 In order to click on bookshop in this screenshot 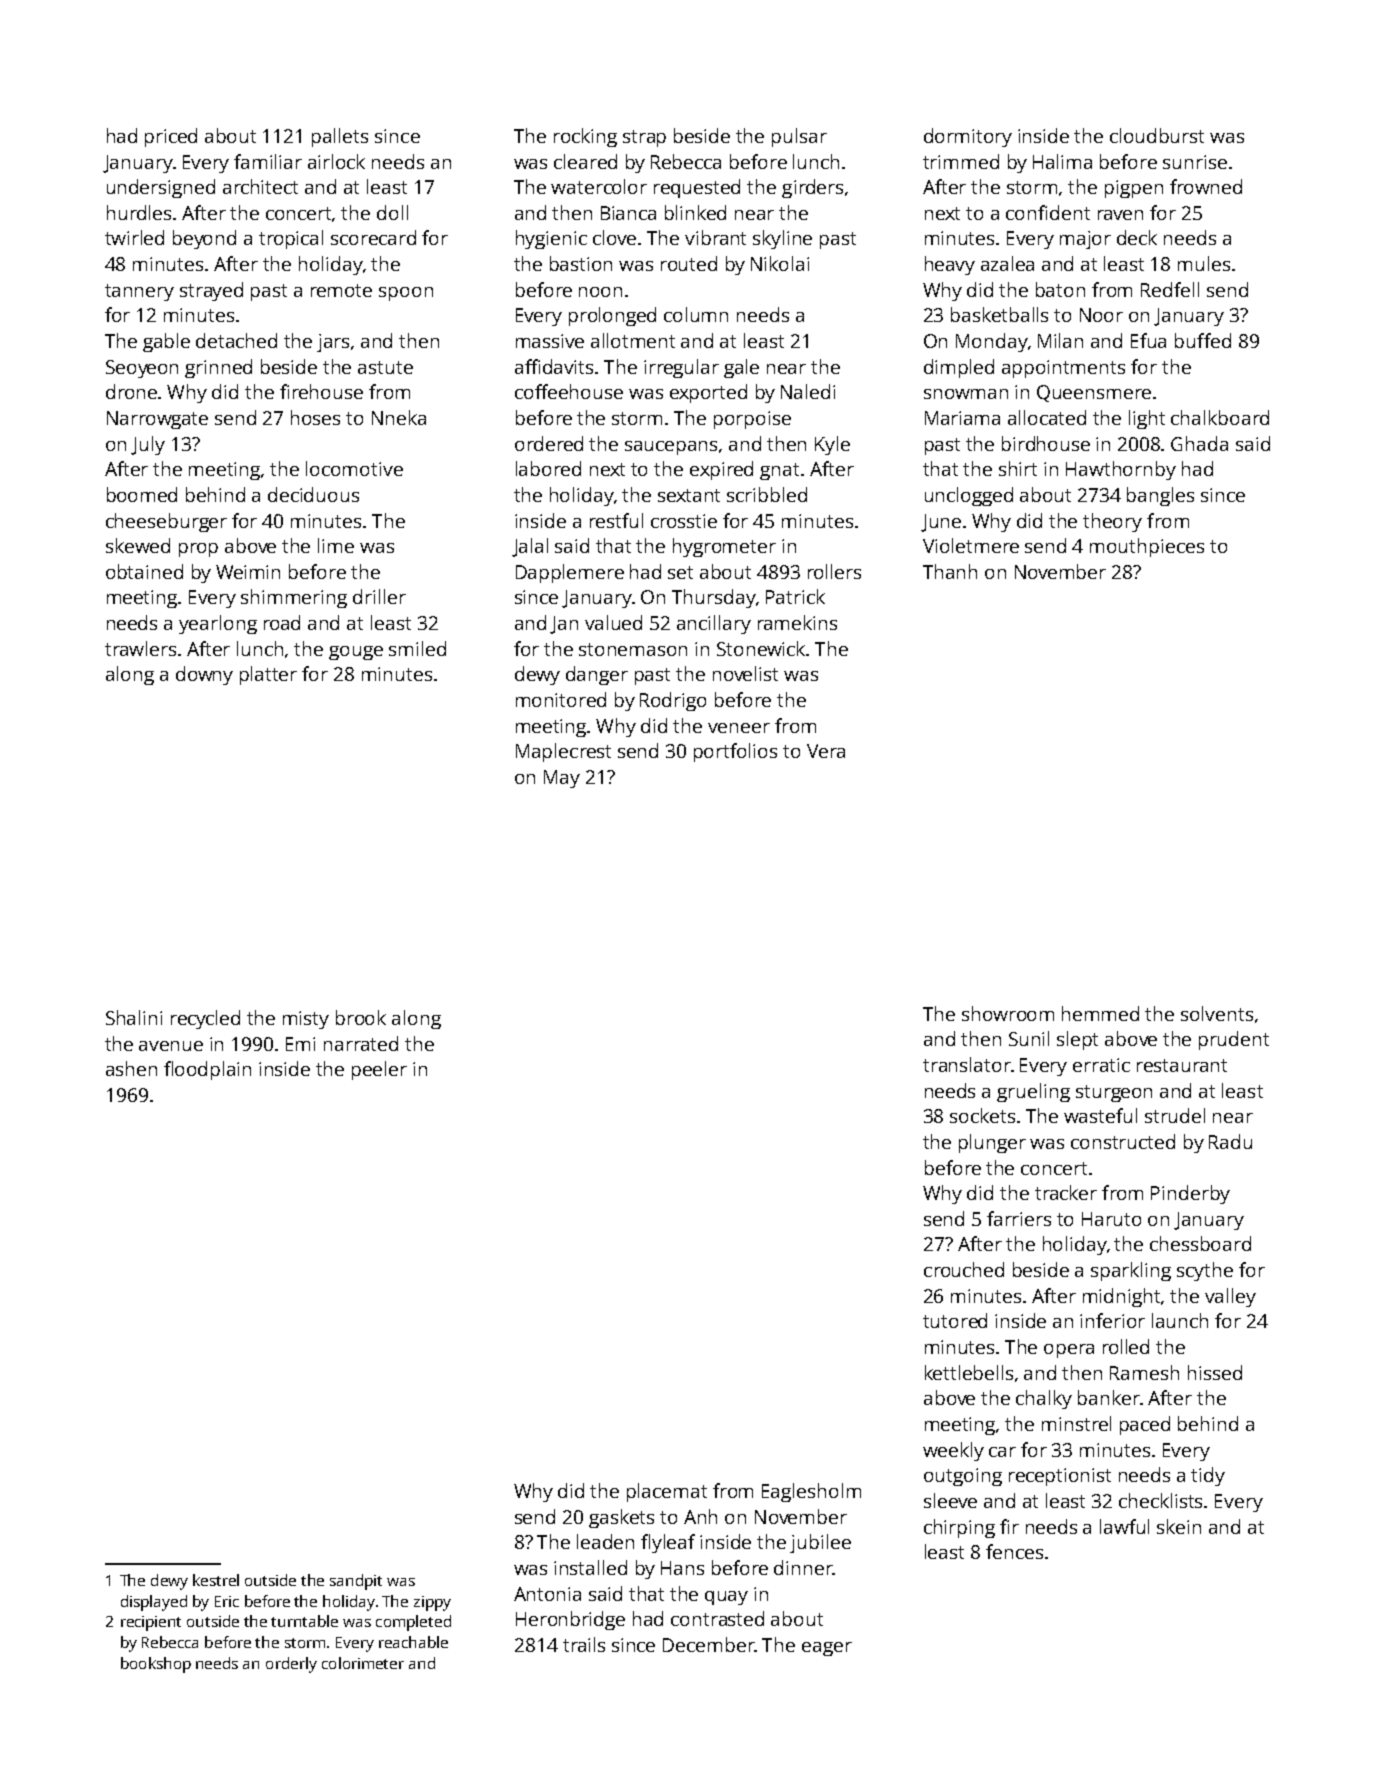, I will do `click(156, 1665)`.
